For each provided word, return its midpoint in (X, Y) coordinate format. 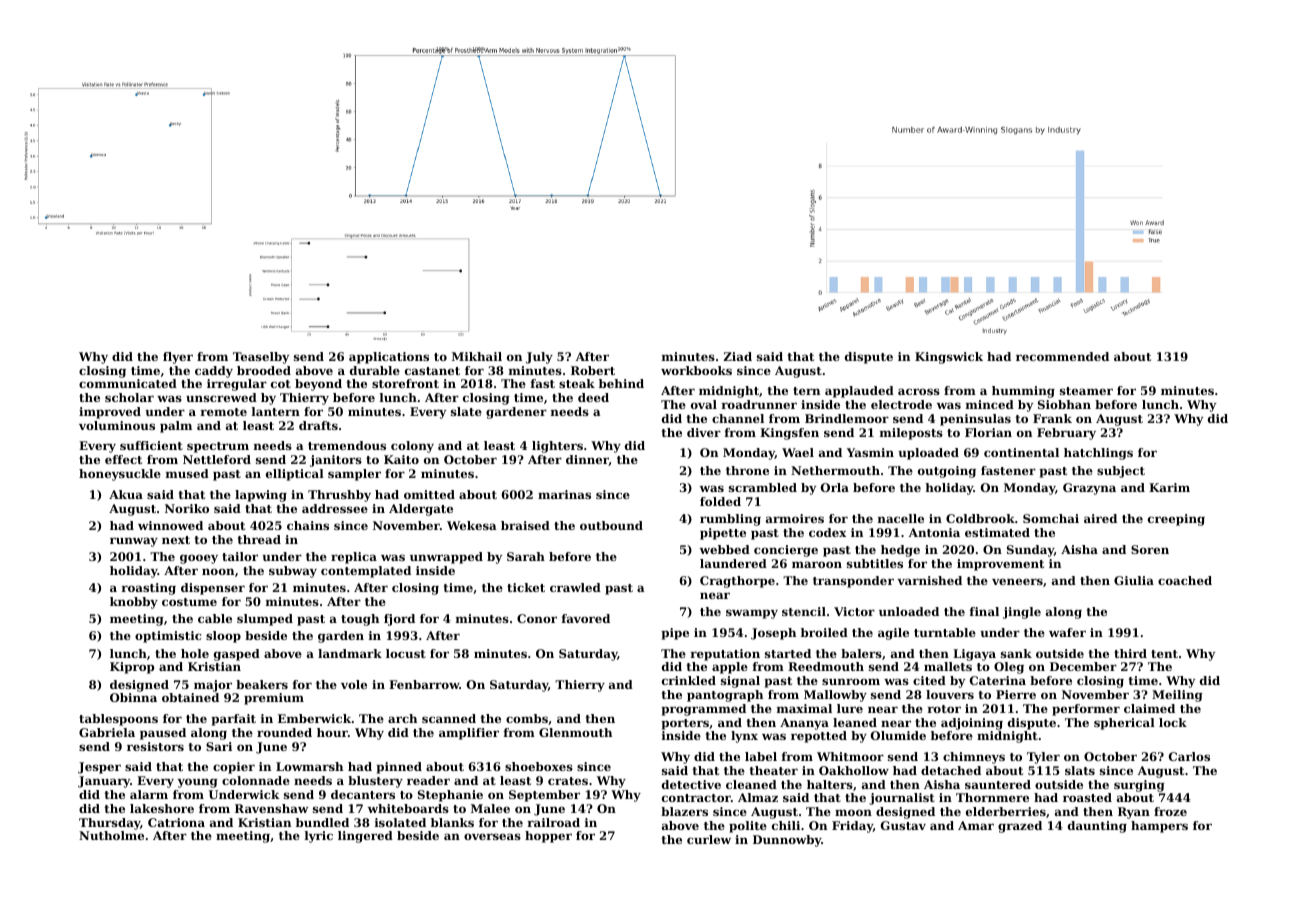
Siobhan (1064, 404)
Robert (593, 370)
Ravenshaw (271, 808)
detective (691, 784)
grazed (1020, 827)
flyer (178, 358)
